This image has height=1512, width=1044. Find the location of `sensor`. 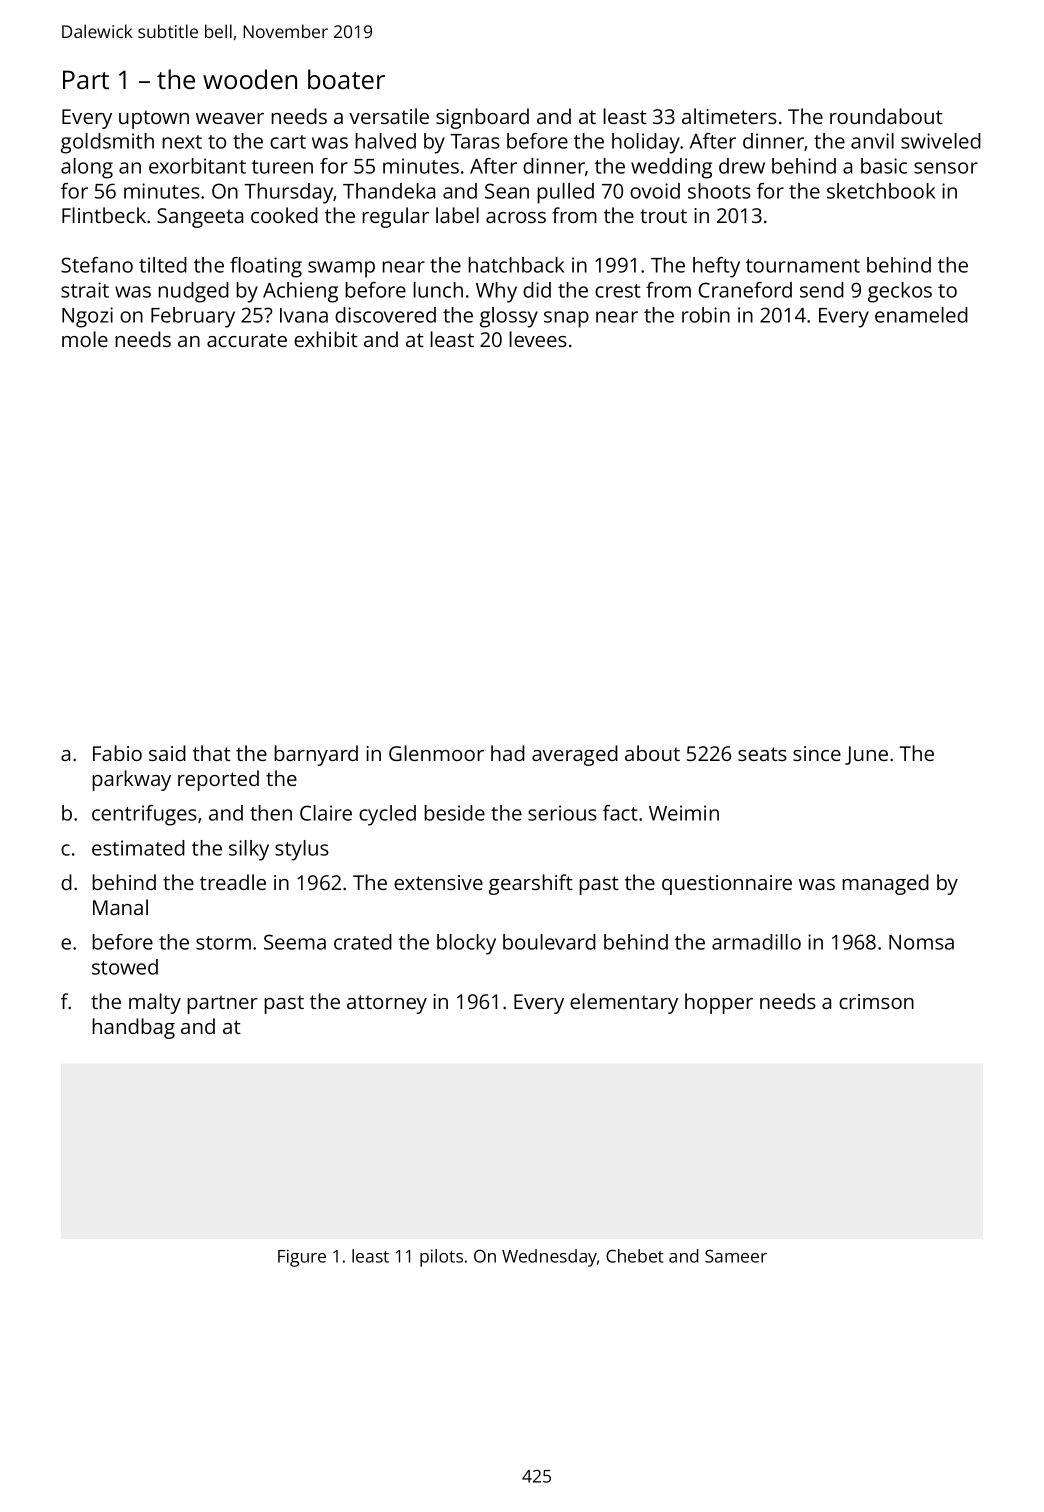

sensor is located at coordinates (946, 168).
